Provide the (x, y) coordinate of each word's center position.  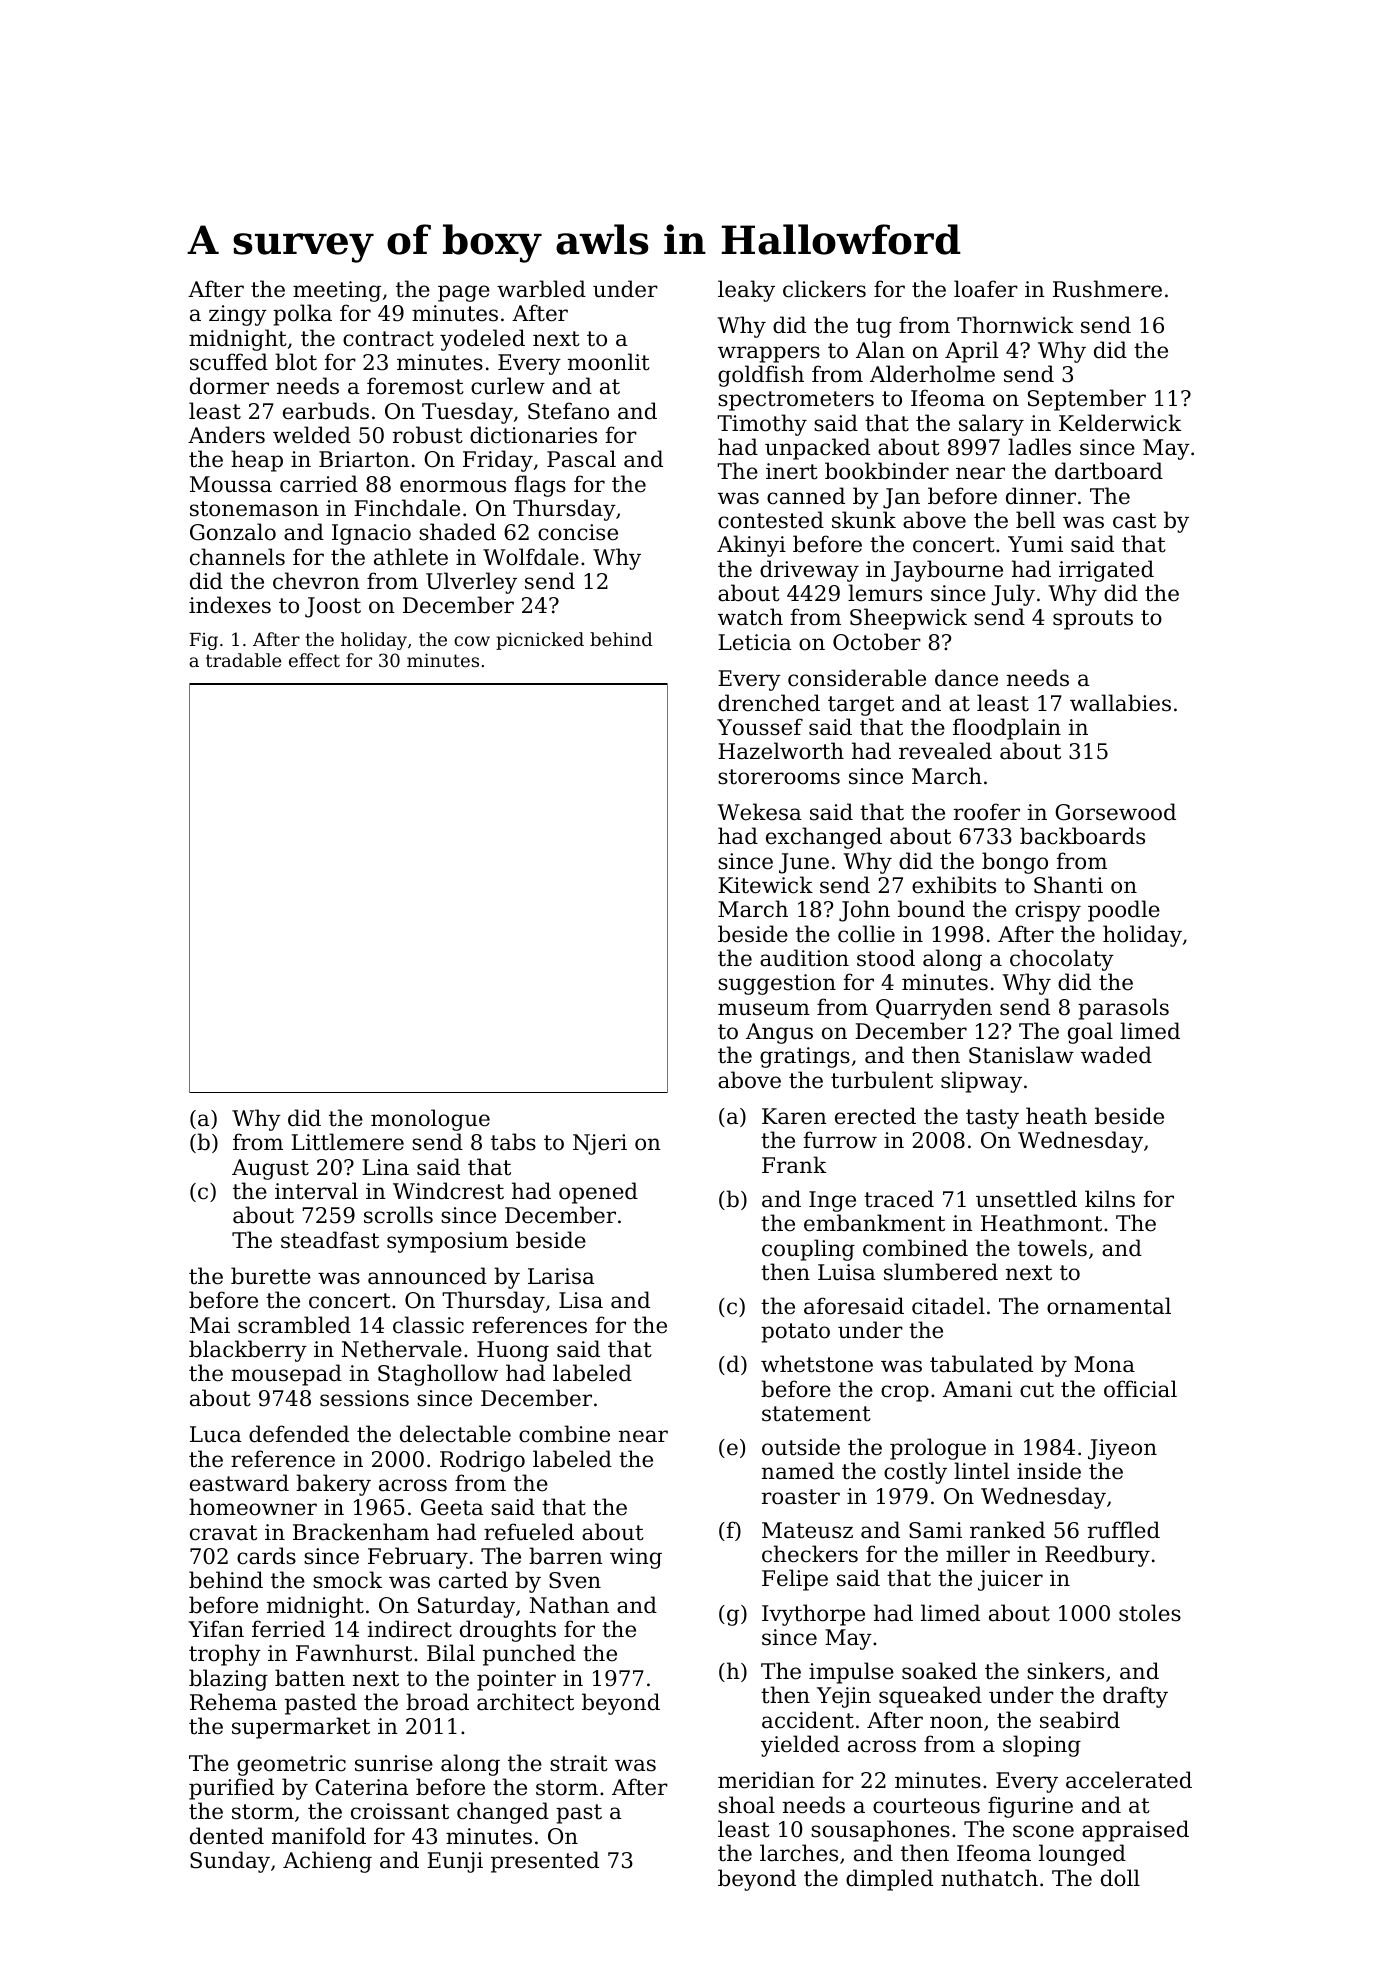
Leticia (754, 642)
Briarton (364, 459)
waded (1116, 1055)
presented (545, 1862)
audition (804, 958)
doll (1120, 1878)
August (270, 1169)
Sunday (230, 1862)
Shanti (1068, 885)
